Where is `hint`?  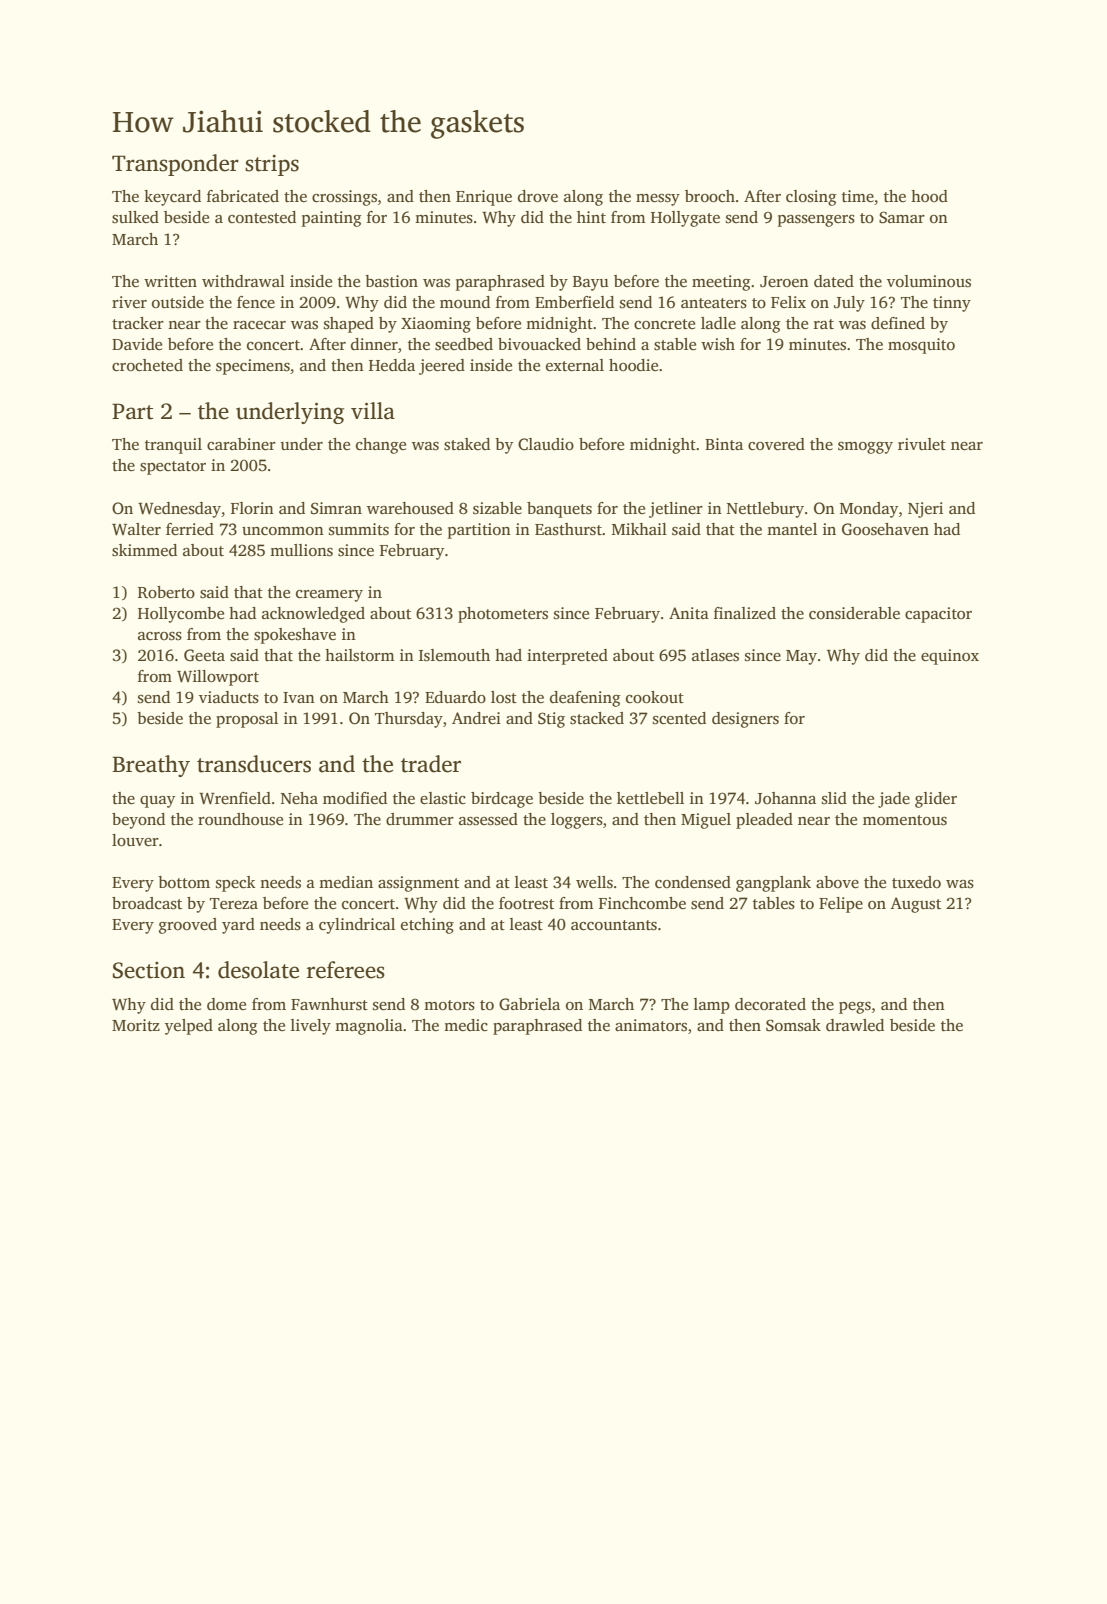 hint is located at coordinates (591, 217).
